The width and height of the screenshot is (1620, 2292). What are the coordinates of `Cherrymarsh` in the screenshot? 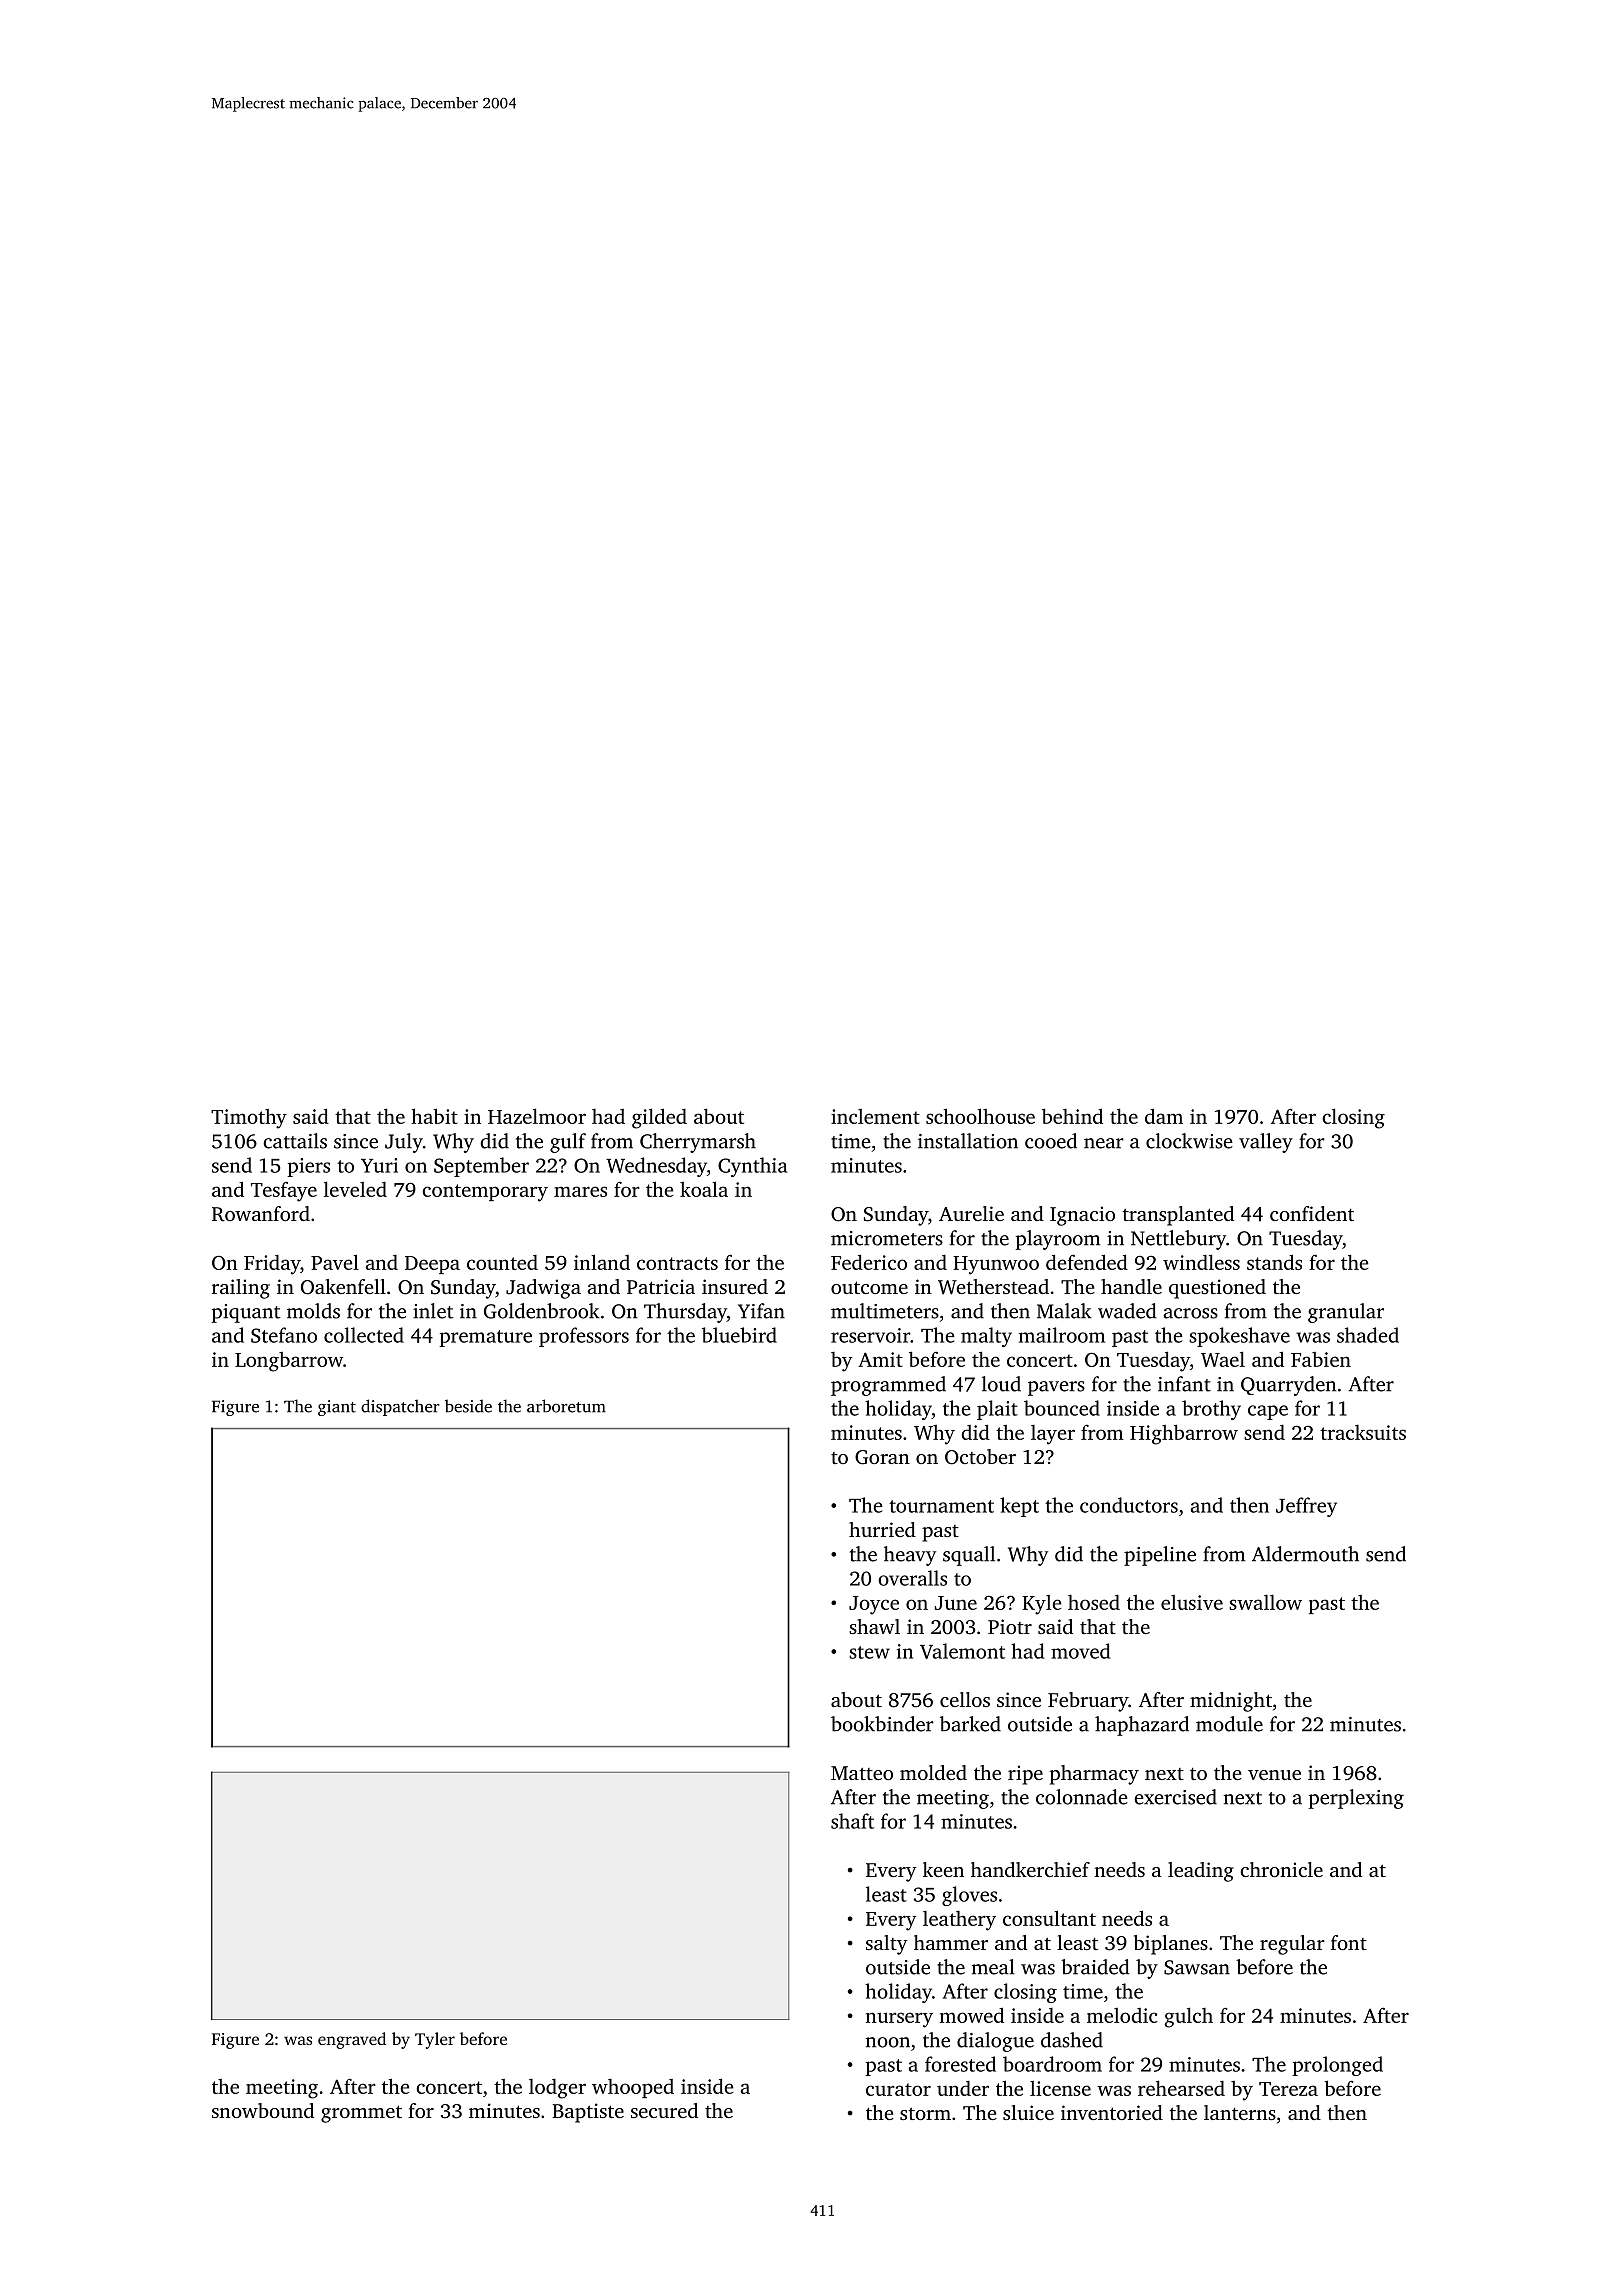 It's located at (698, 1143).
